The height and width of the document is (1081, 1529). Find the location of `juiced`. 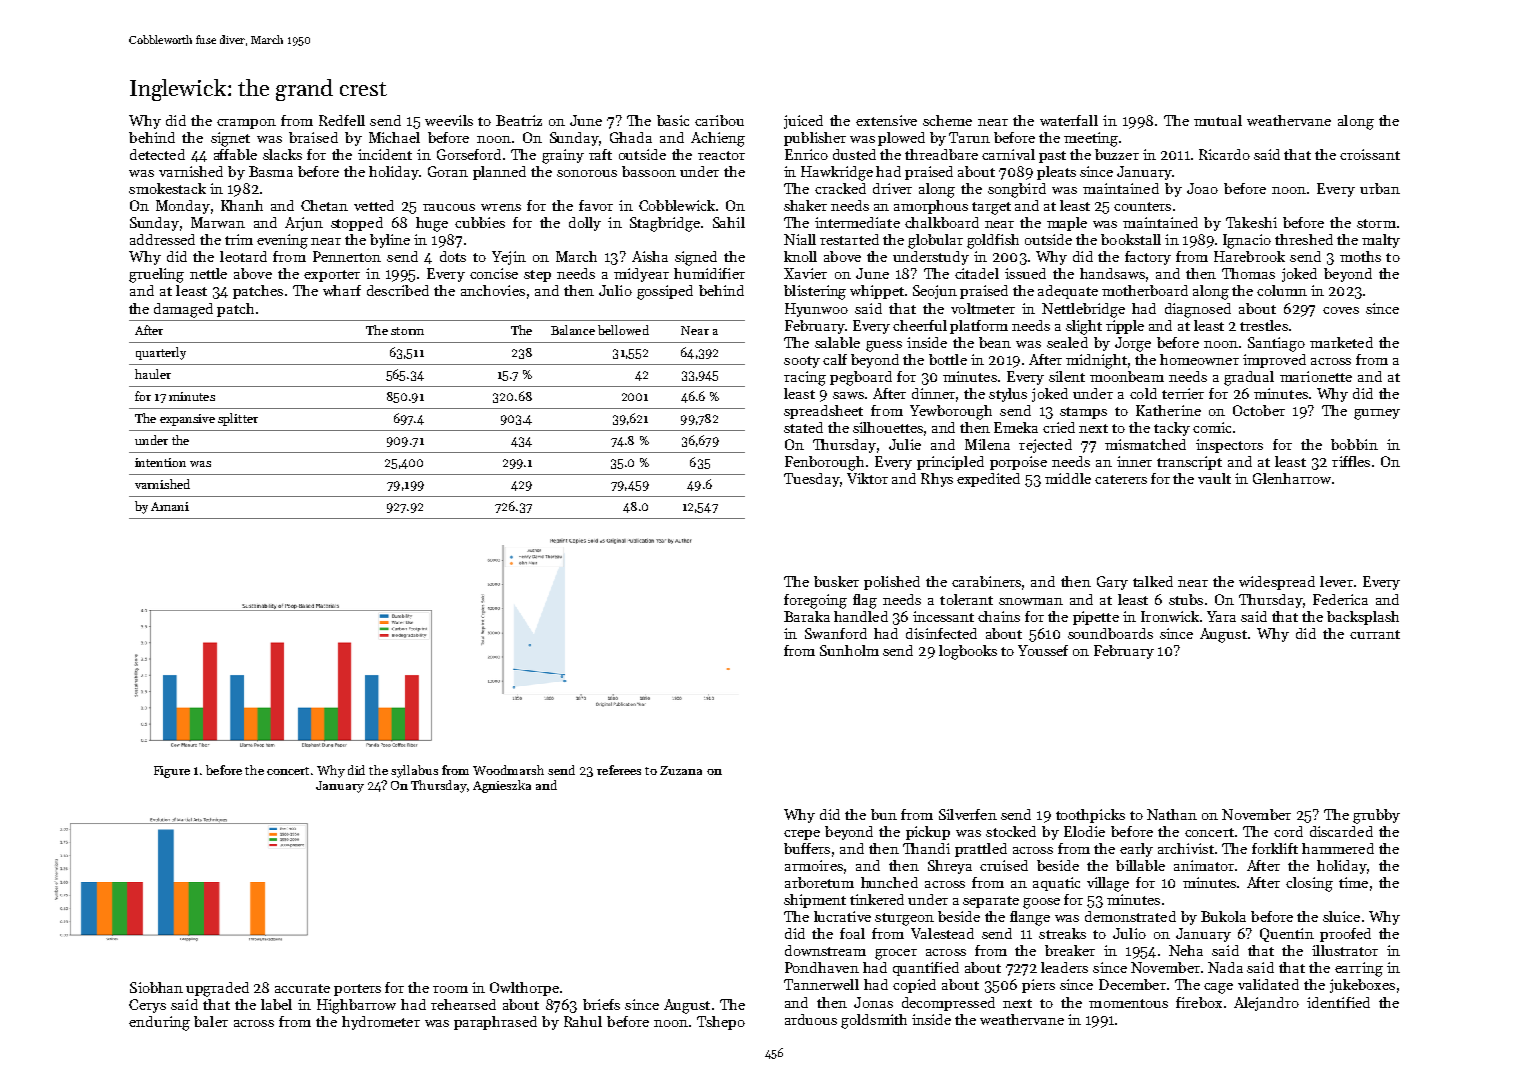

juiced is located at coordinates (803, 122).
